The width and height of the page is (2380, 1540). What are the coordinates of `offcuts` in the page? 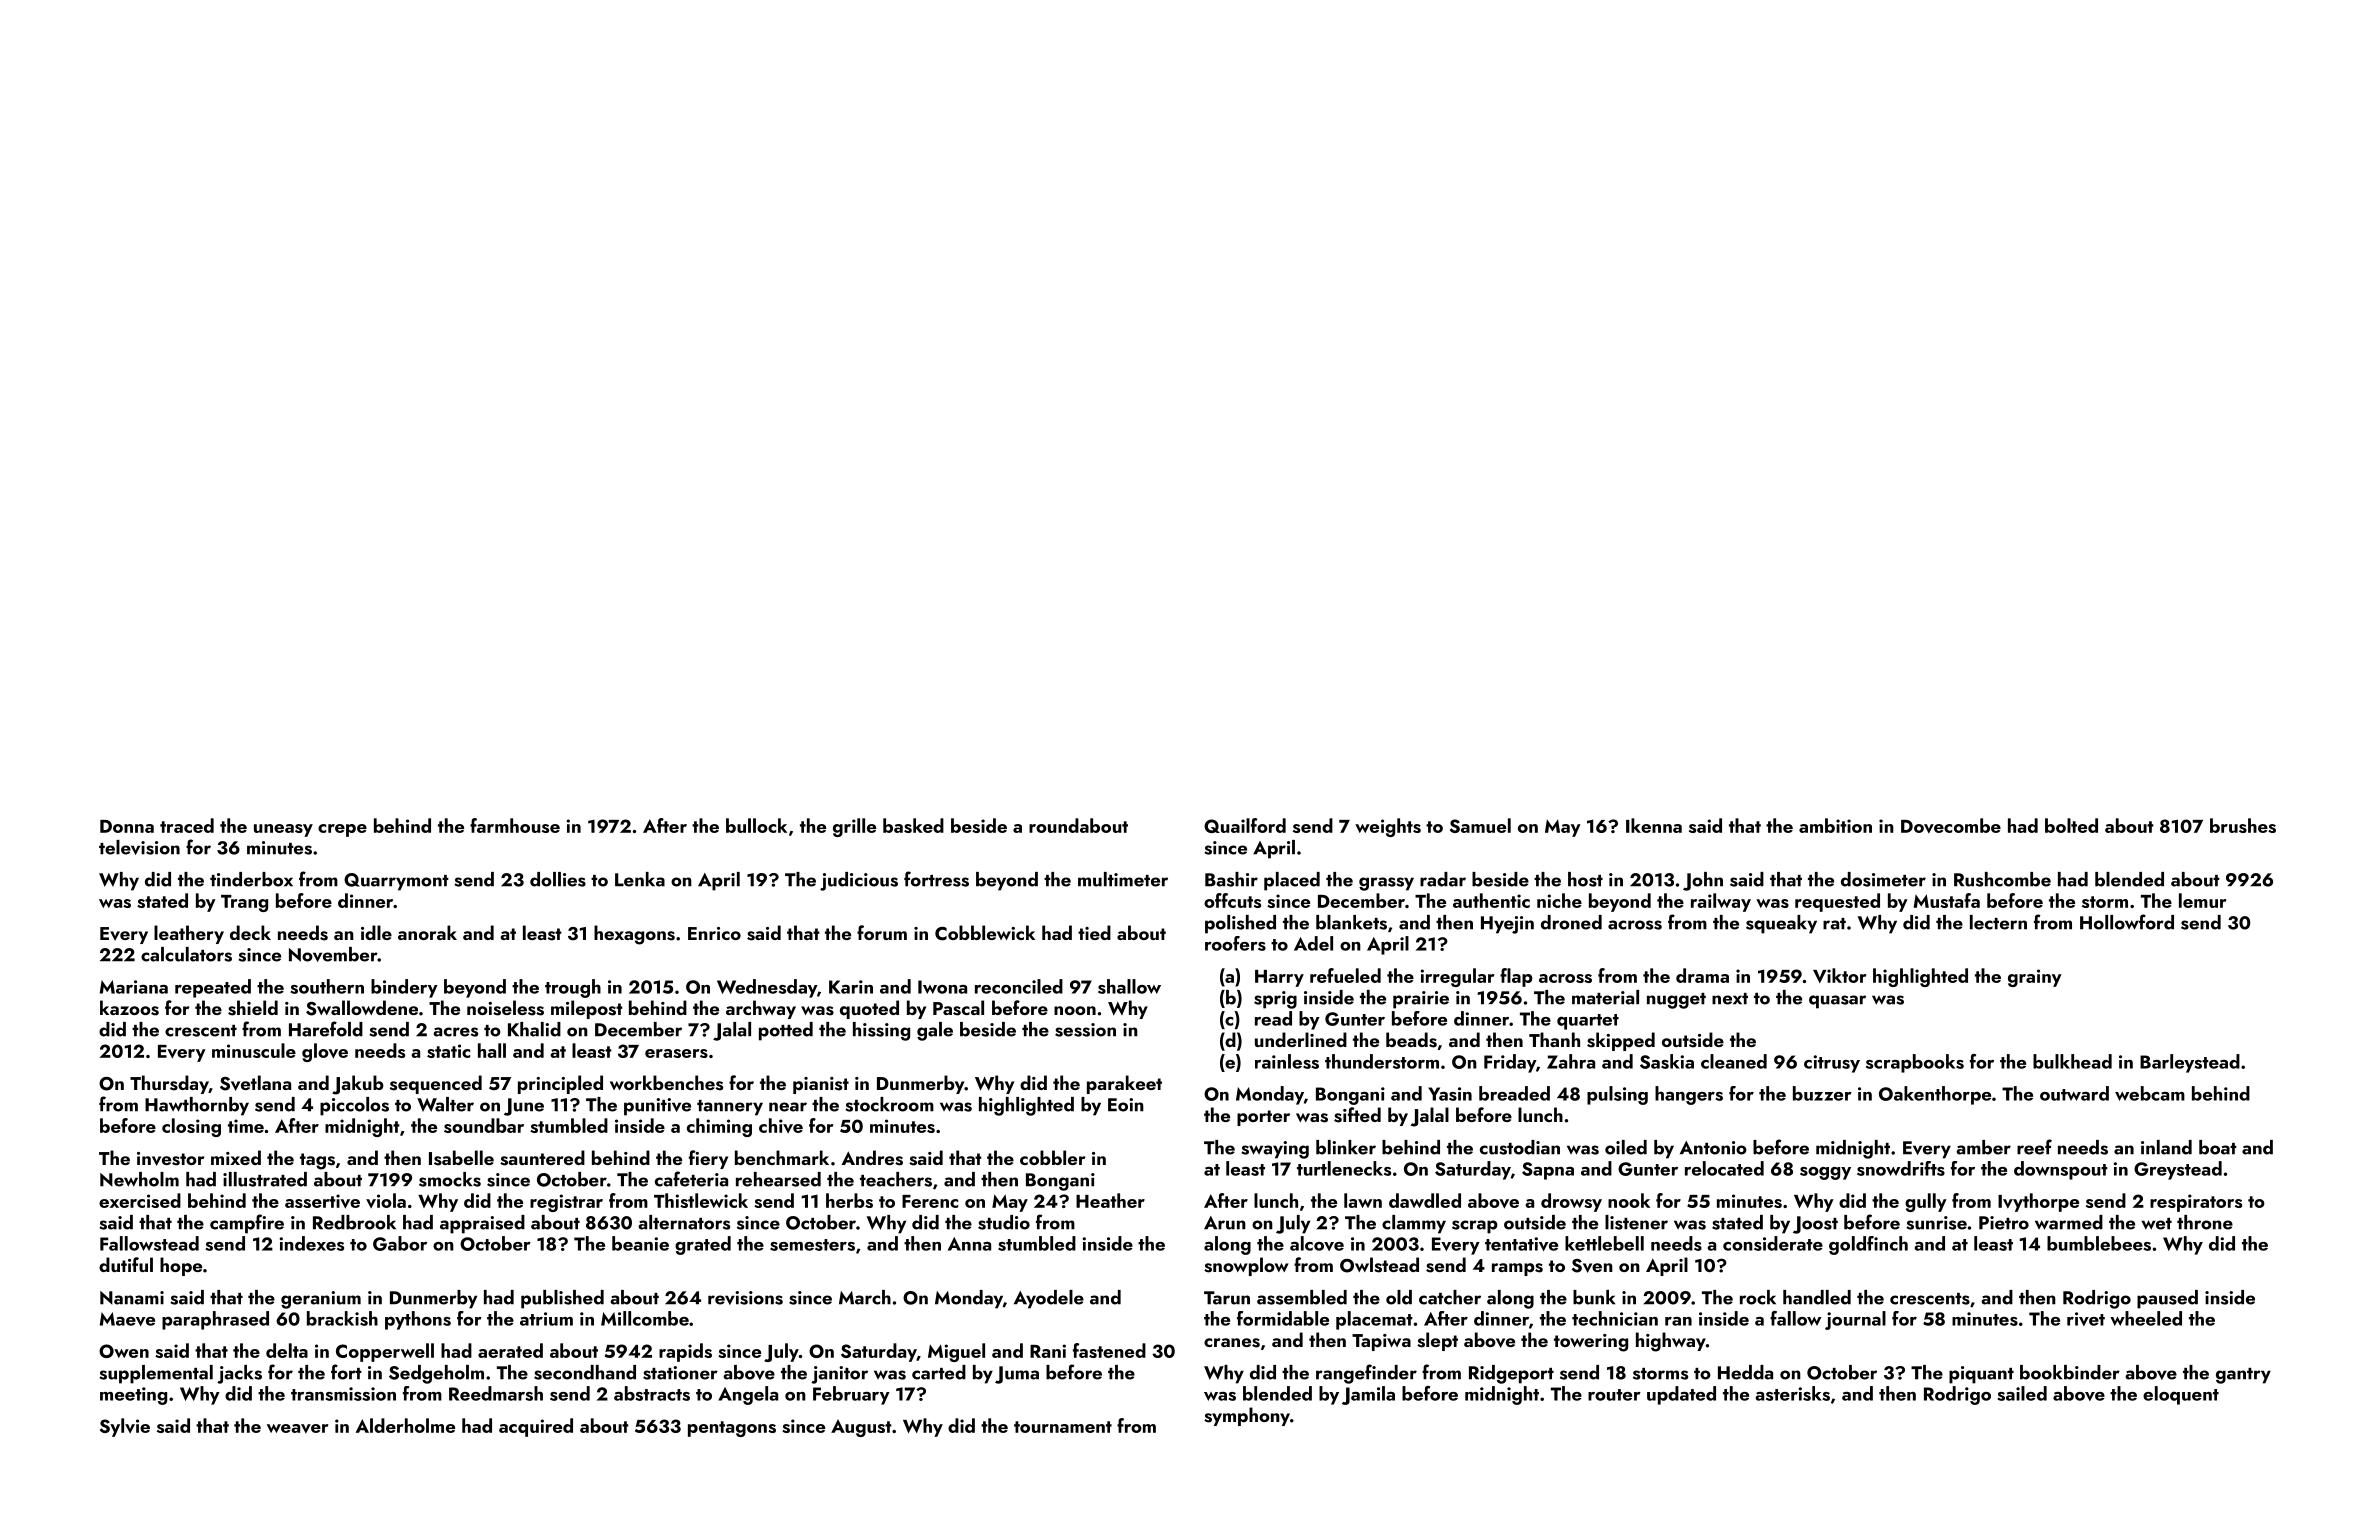 It's located at (1232, 900).
